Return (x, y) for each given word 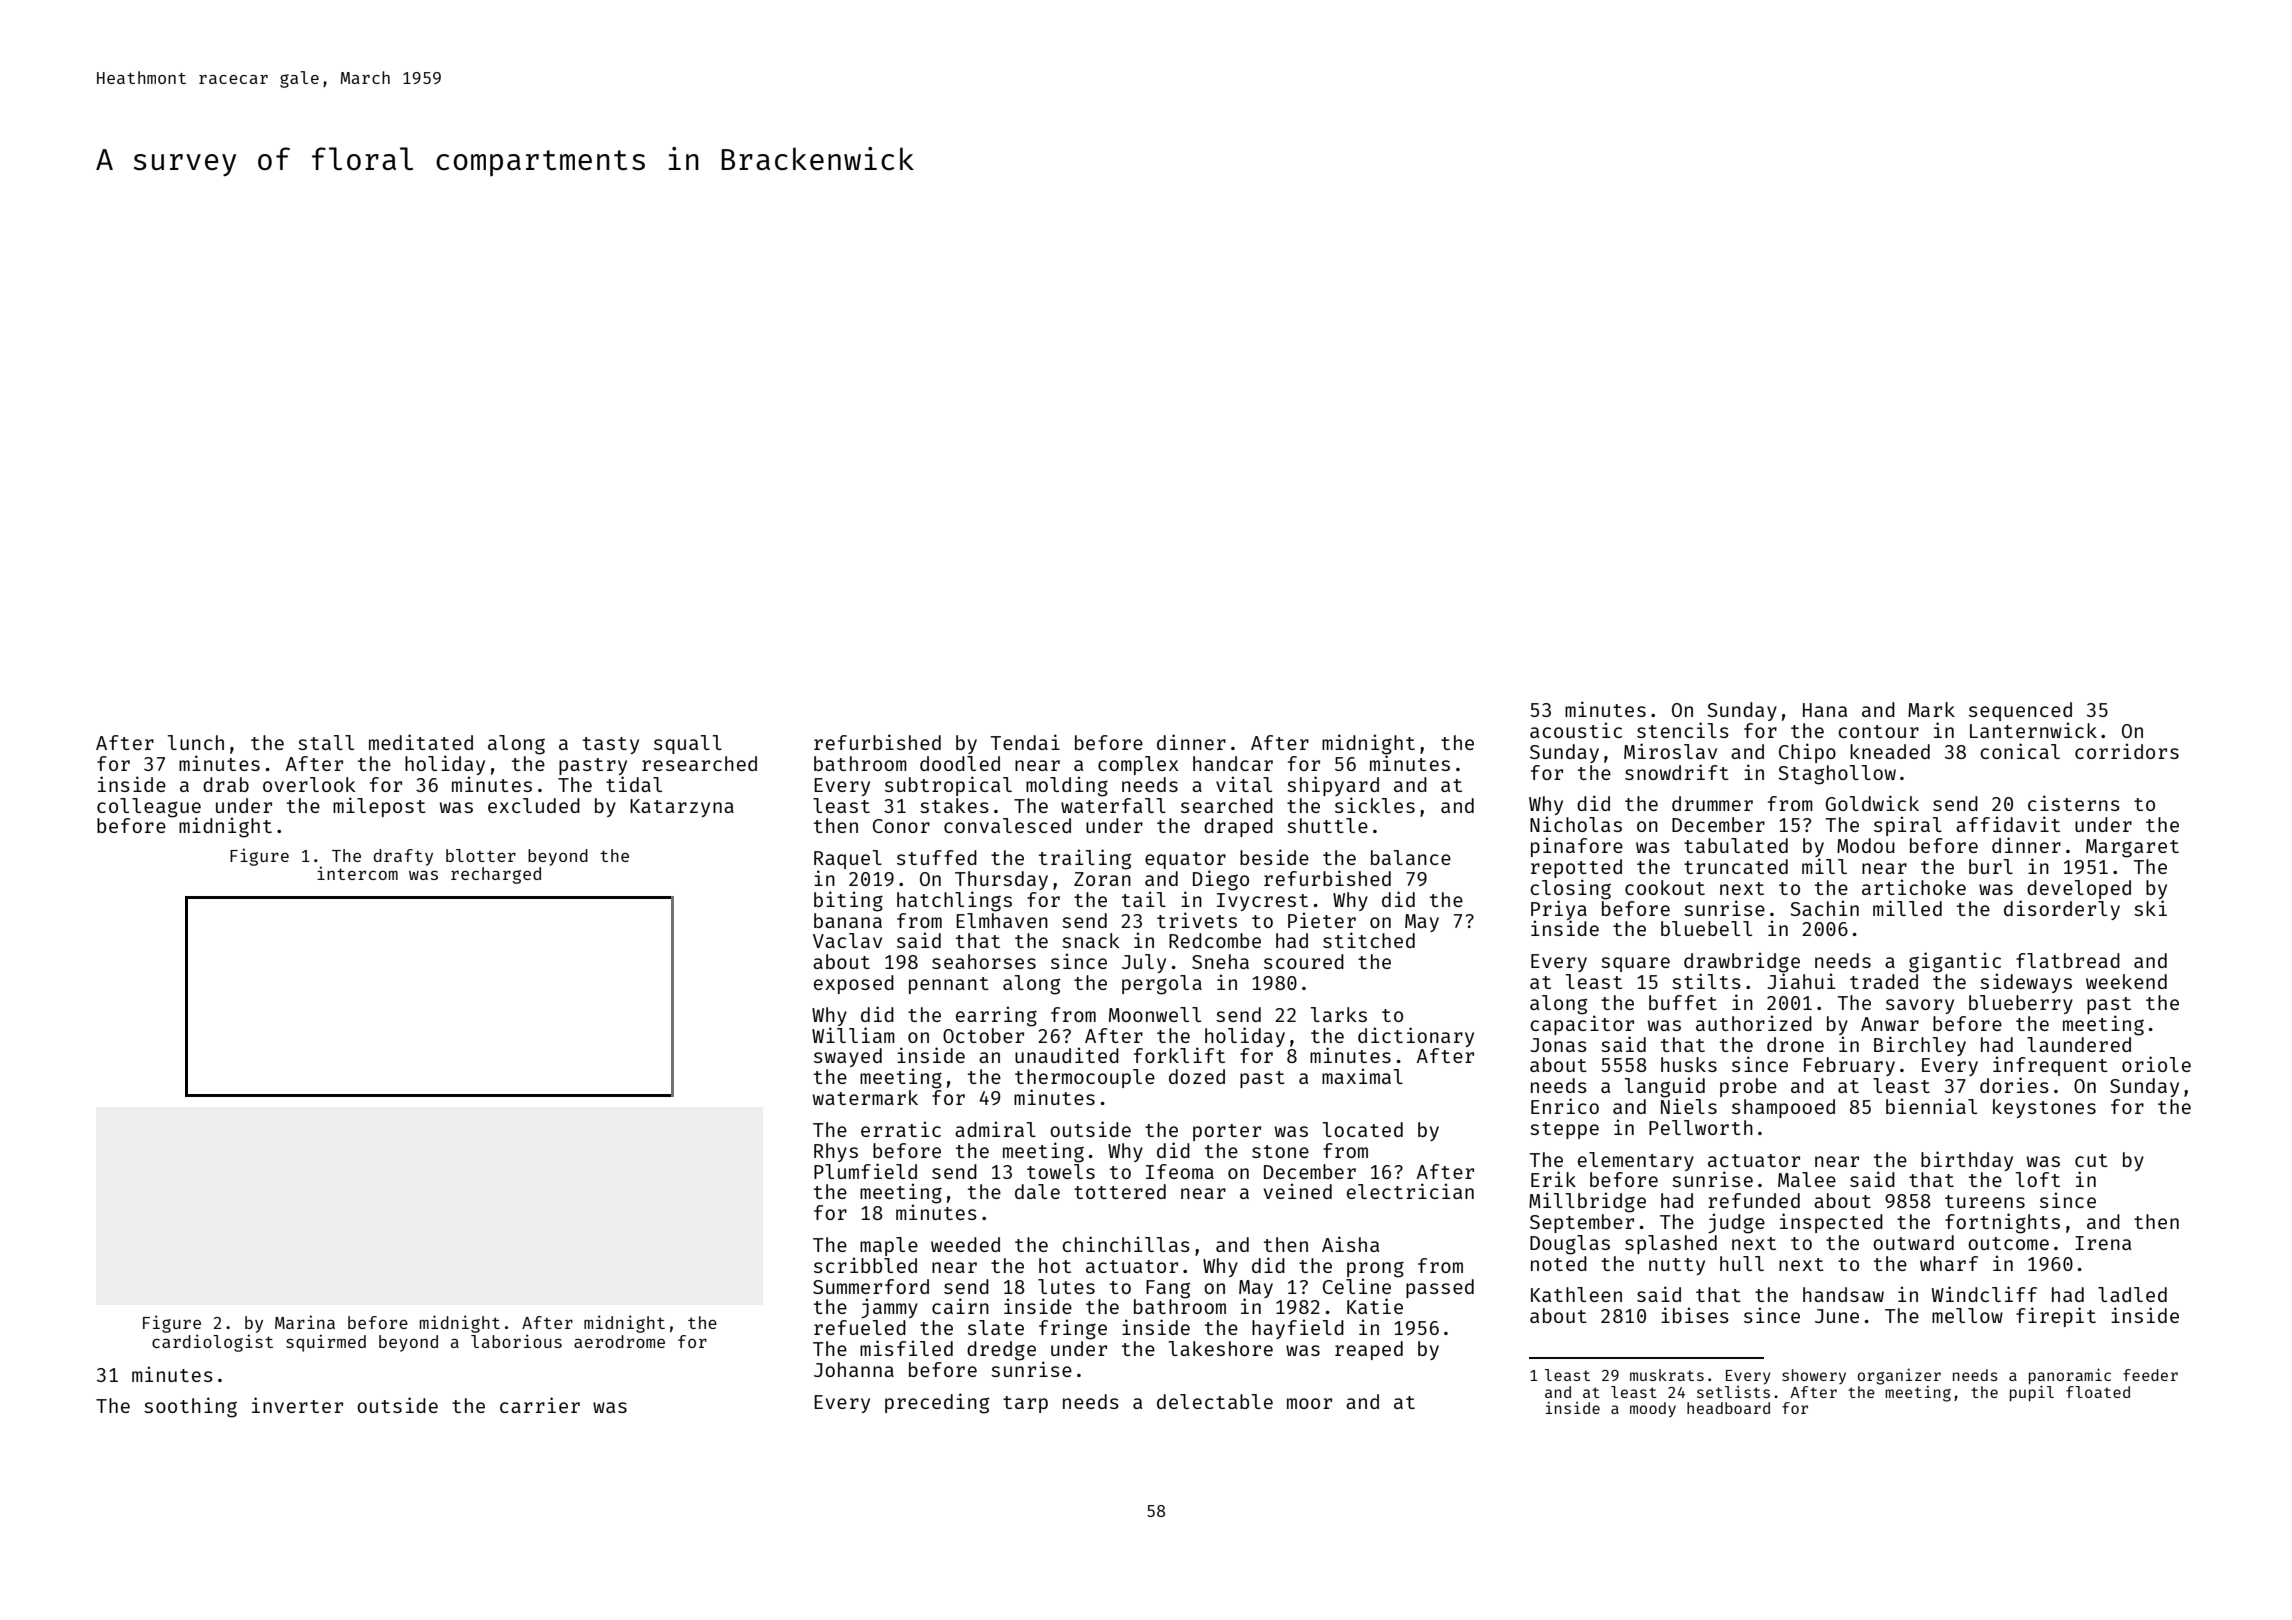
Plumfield (865, 1171)
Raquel (848, 859)
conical (2020, 751)
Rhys (836, 1152)
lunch (196, 742)
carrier (540, 1405)
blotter (481, 855)
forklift (1179, 1055)
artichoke (1914, 887)
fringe (1073, 1329)
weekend (2126, 981)
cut (2091, 1160)
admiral (995, 1129)
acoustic (1576, 730)
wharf (1949, 1263)
